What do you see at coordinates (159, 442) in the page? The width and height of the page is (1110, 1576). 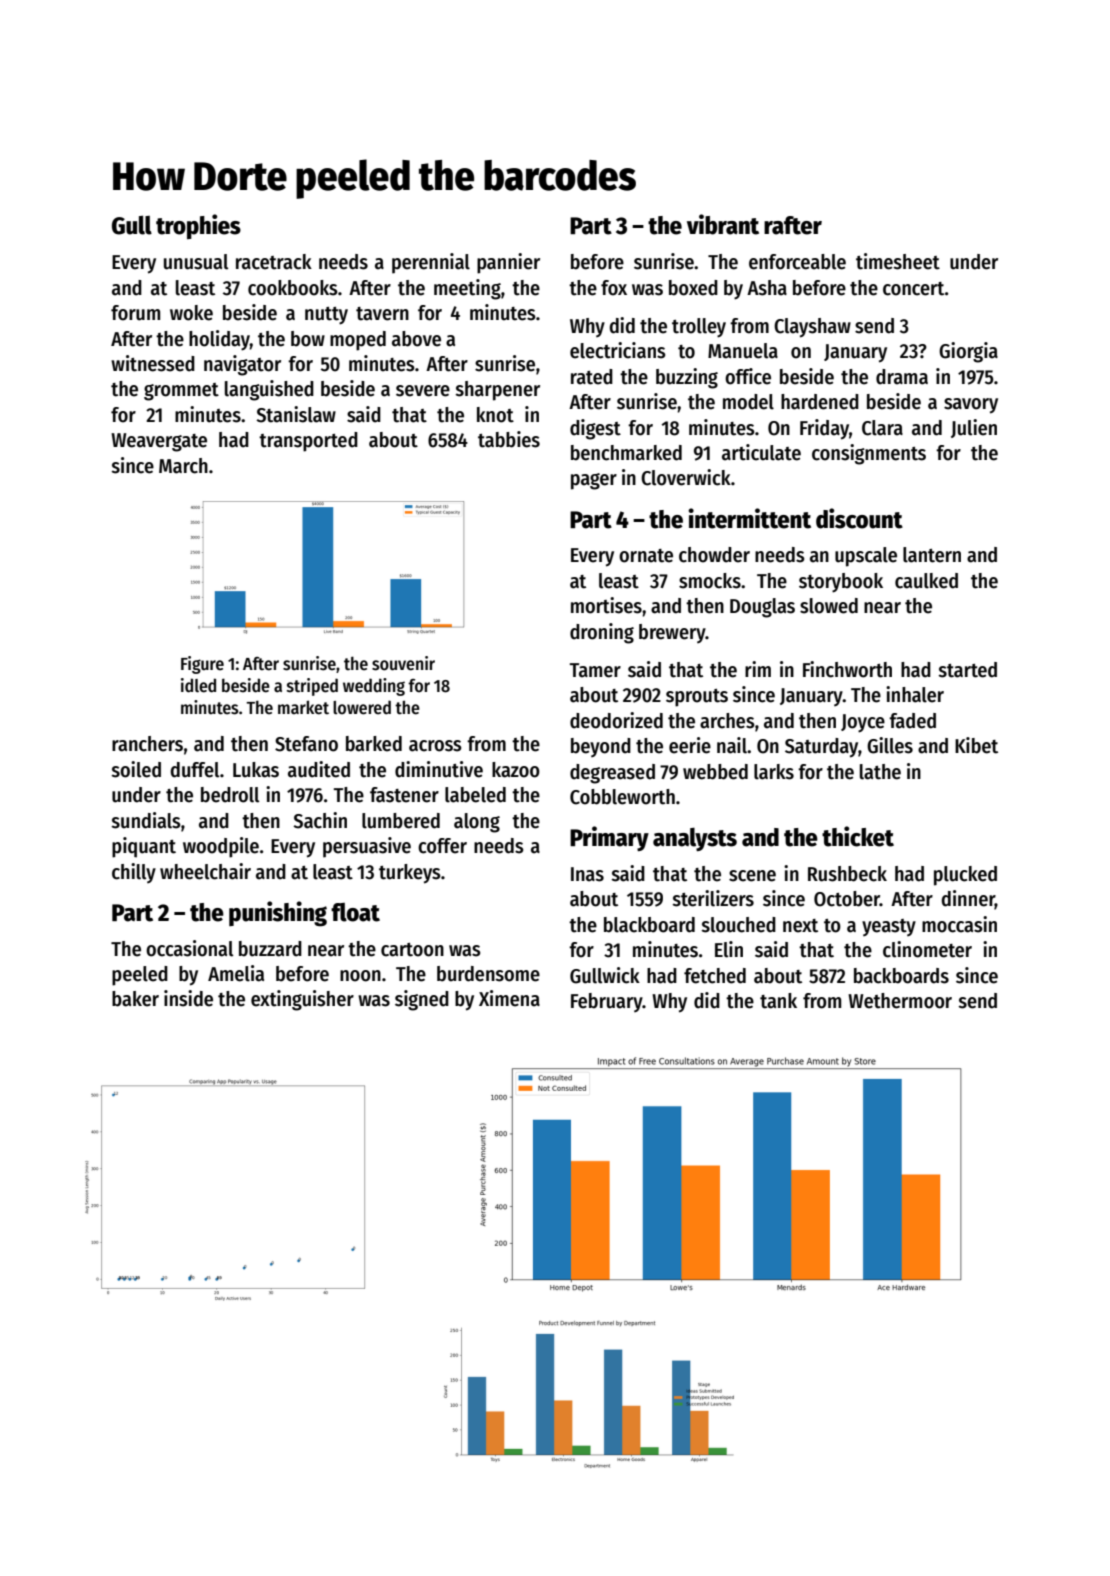 I see `Weavergate` at bounding box center [159, 442].
